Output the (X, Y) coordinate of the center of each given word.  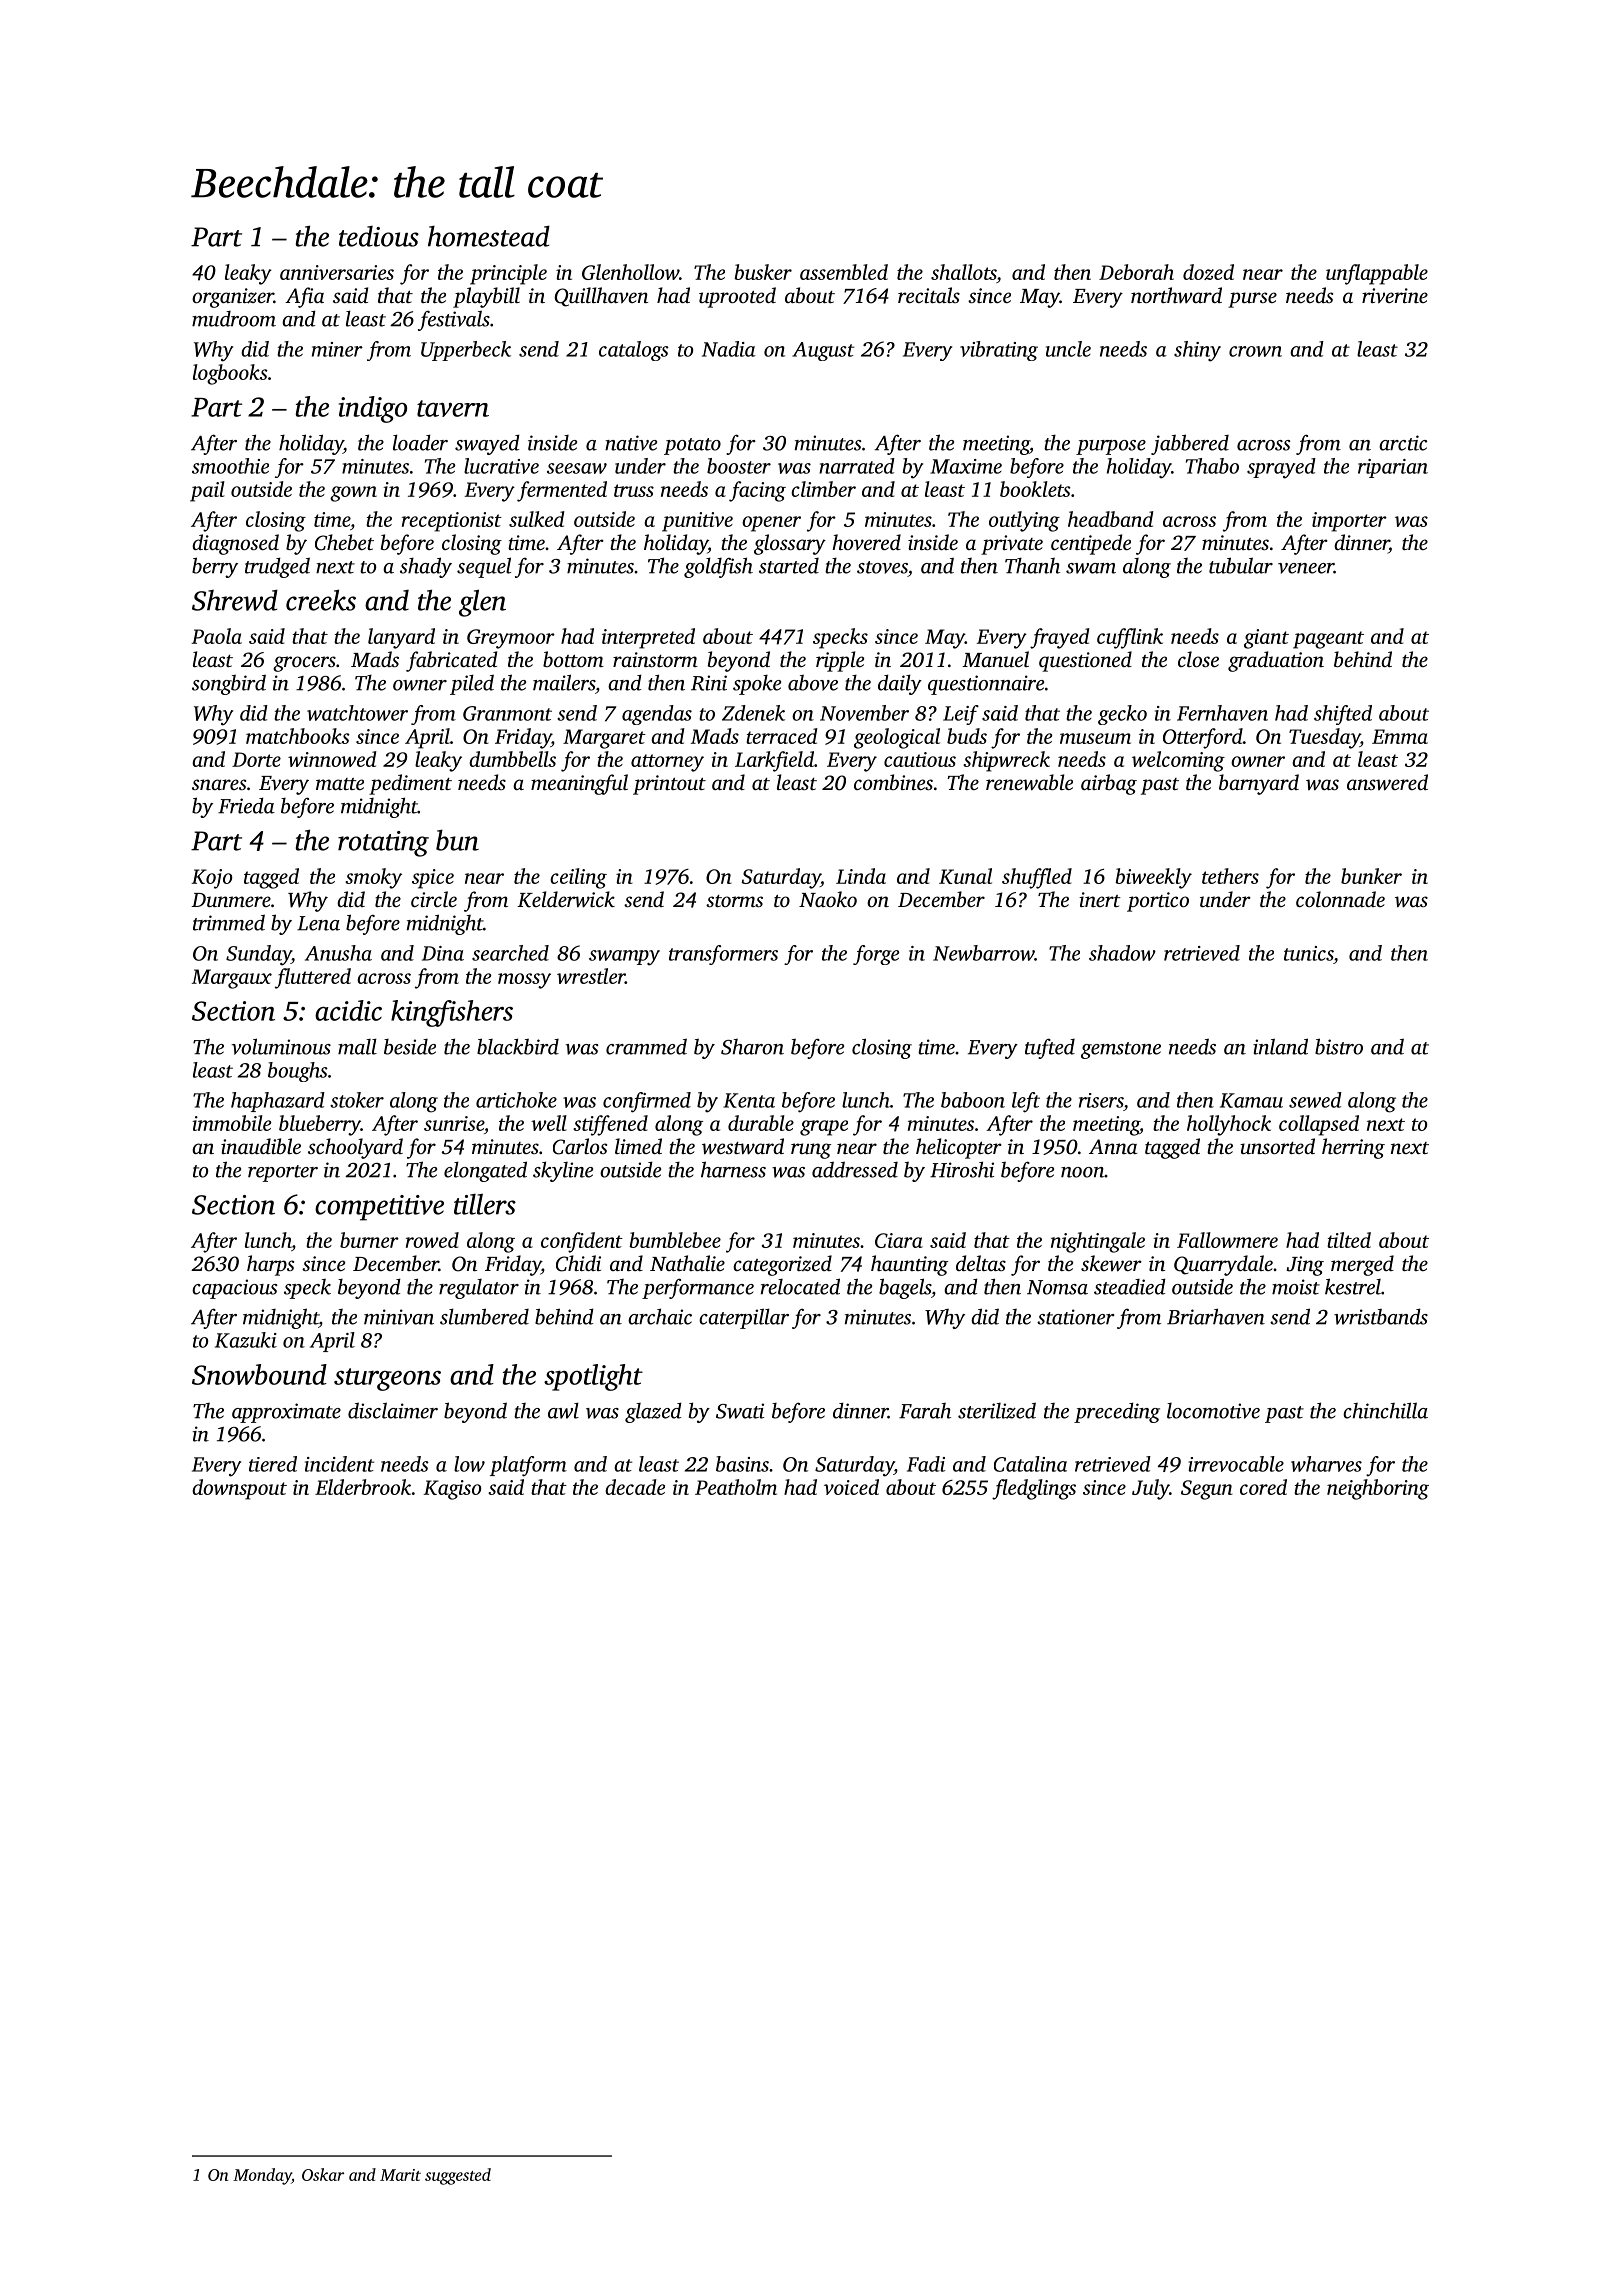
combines (893, 782)
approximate (286, 1413)
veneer (1306, 568)
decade (635, 1487)
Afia (304, 297)
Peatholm (736, 1487)
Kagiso (452, 1490)
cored (1263, 1487)
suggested (458, 2176)
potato (692, 446)
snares (219, 784)
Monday (262, 2176)
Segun (1207, 1490)
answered (1387, 782)
